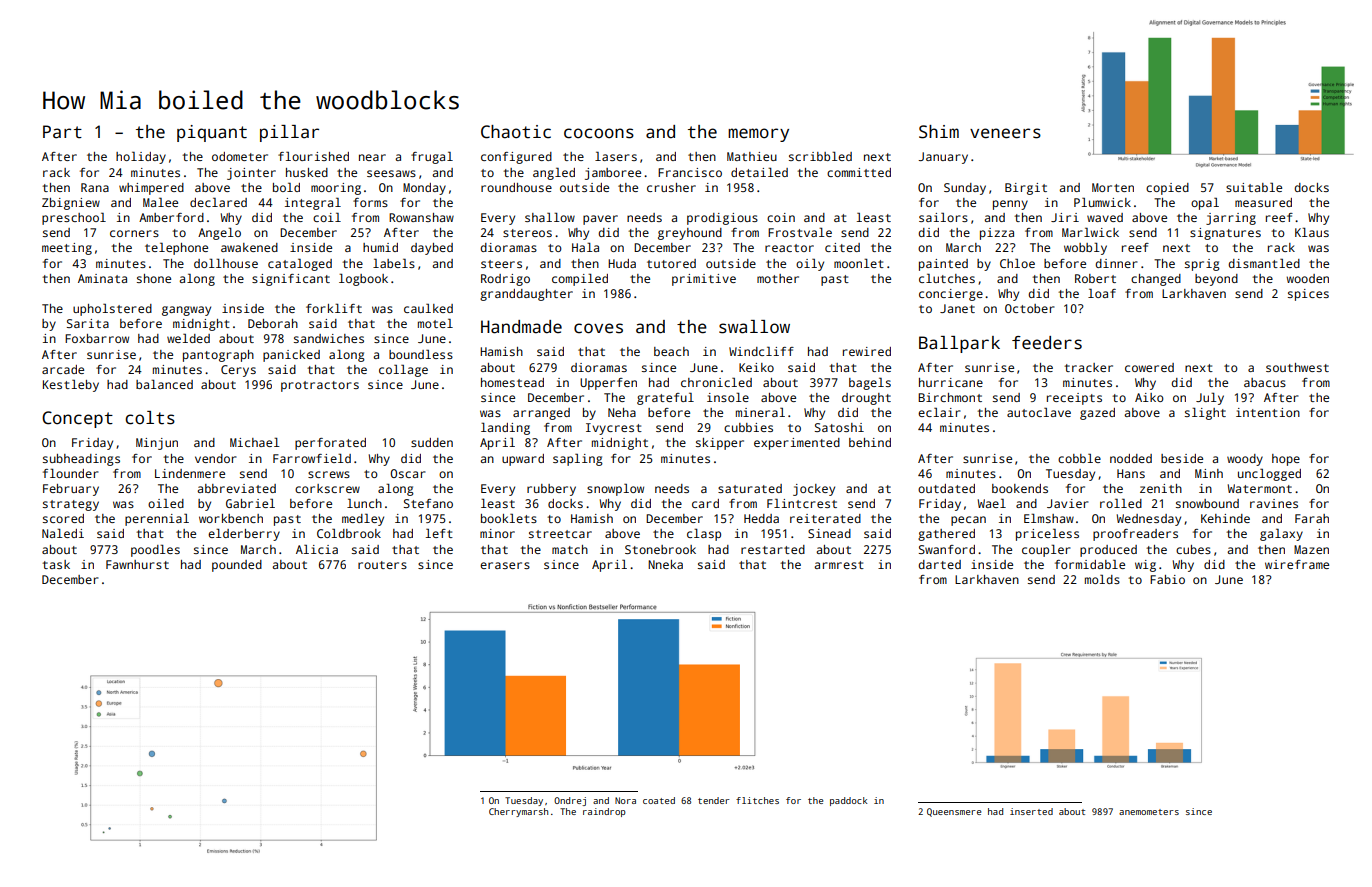 This image has width=1372, height=887. Describe the element at coordinates (848, 801) in the image. I see `paddock` at that location.
